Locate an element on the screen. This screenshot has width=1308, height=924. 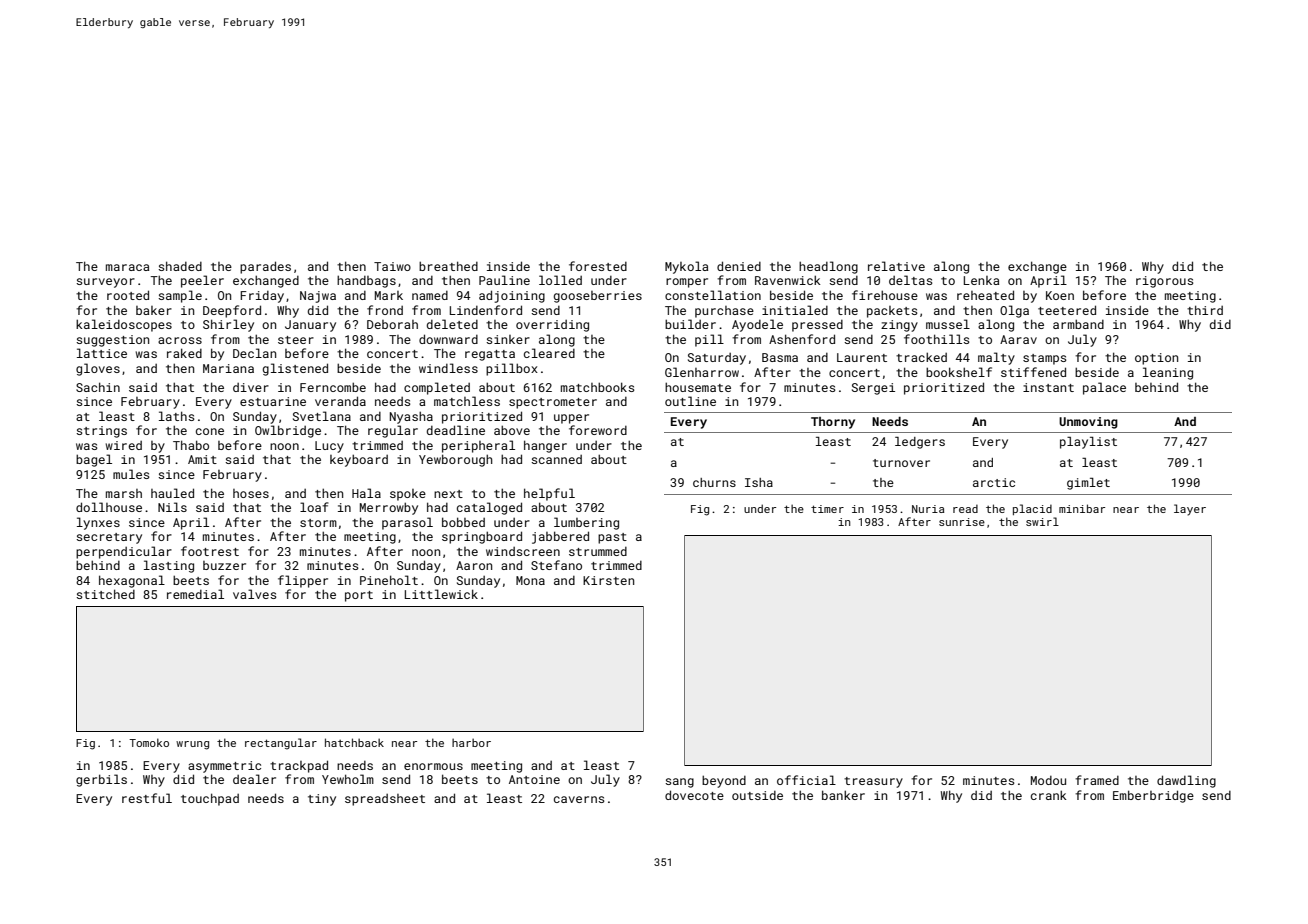
scanned is located at coordinates (556, 459).
